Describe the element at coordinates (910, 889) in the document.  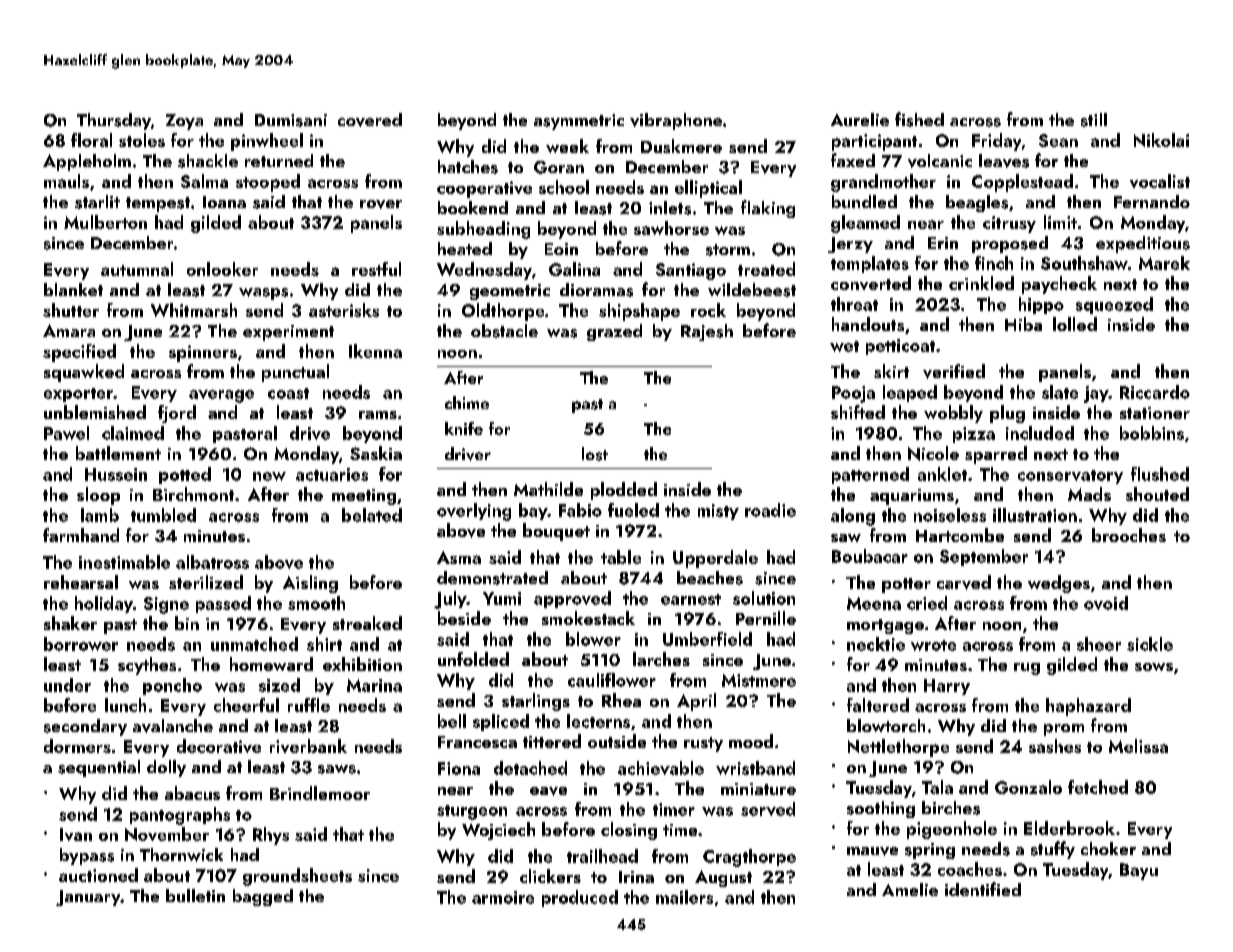
I see `Amelie` at that location.
